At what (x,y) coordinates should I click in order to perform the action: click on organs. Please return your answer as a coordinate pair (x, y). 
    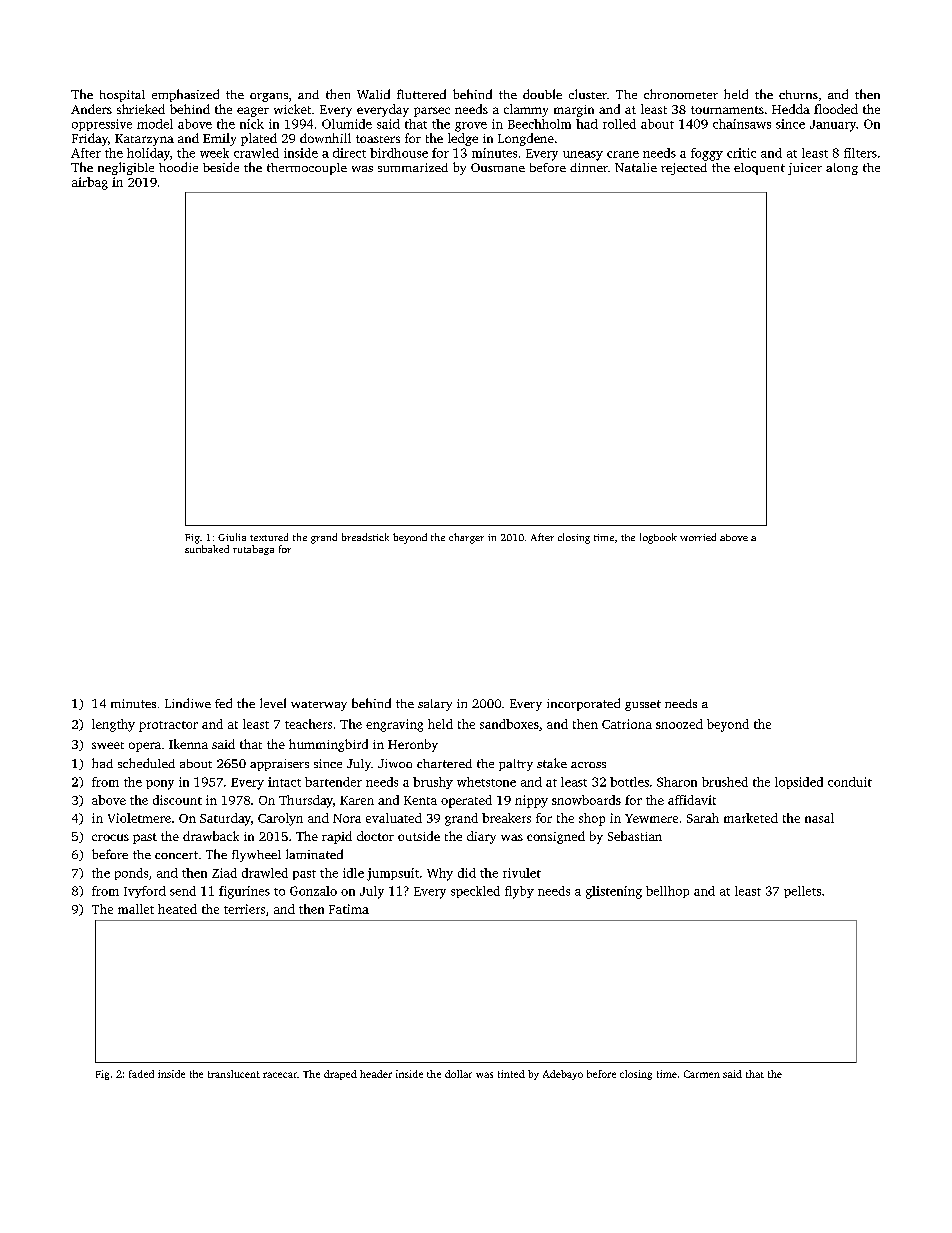
    Looking at the image, I should click on (269, 97).
